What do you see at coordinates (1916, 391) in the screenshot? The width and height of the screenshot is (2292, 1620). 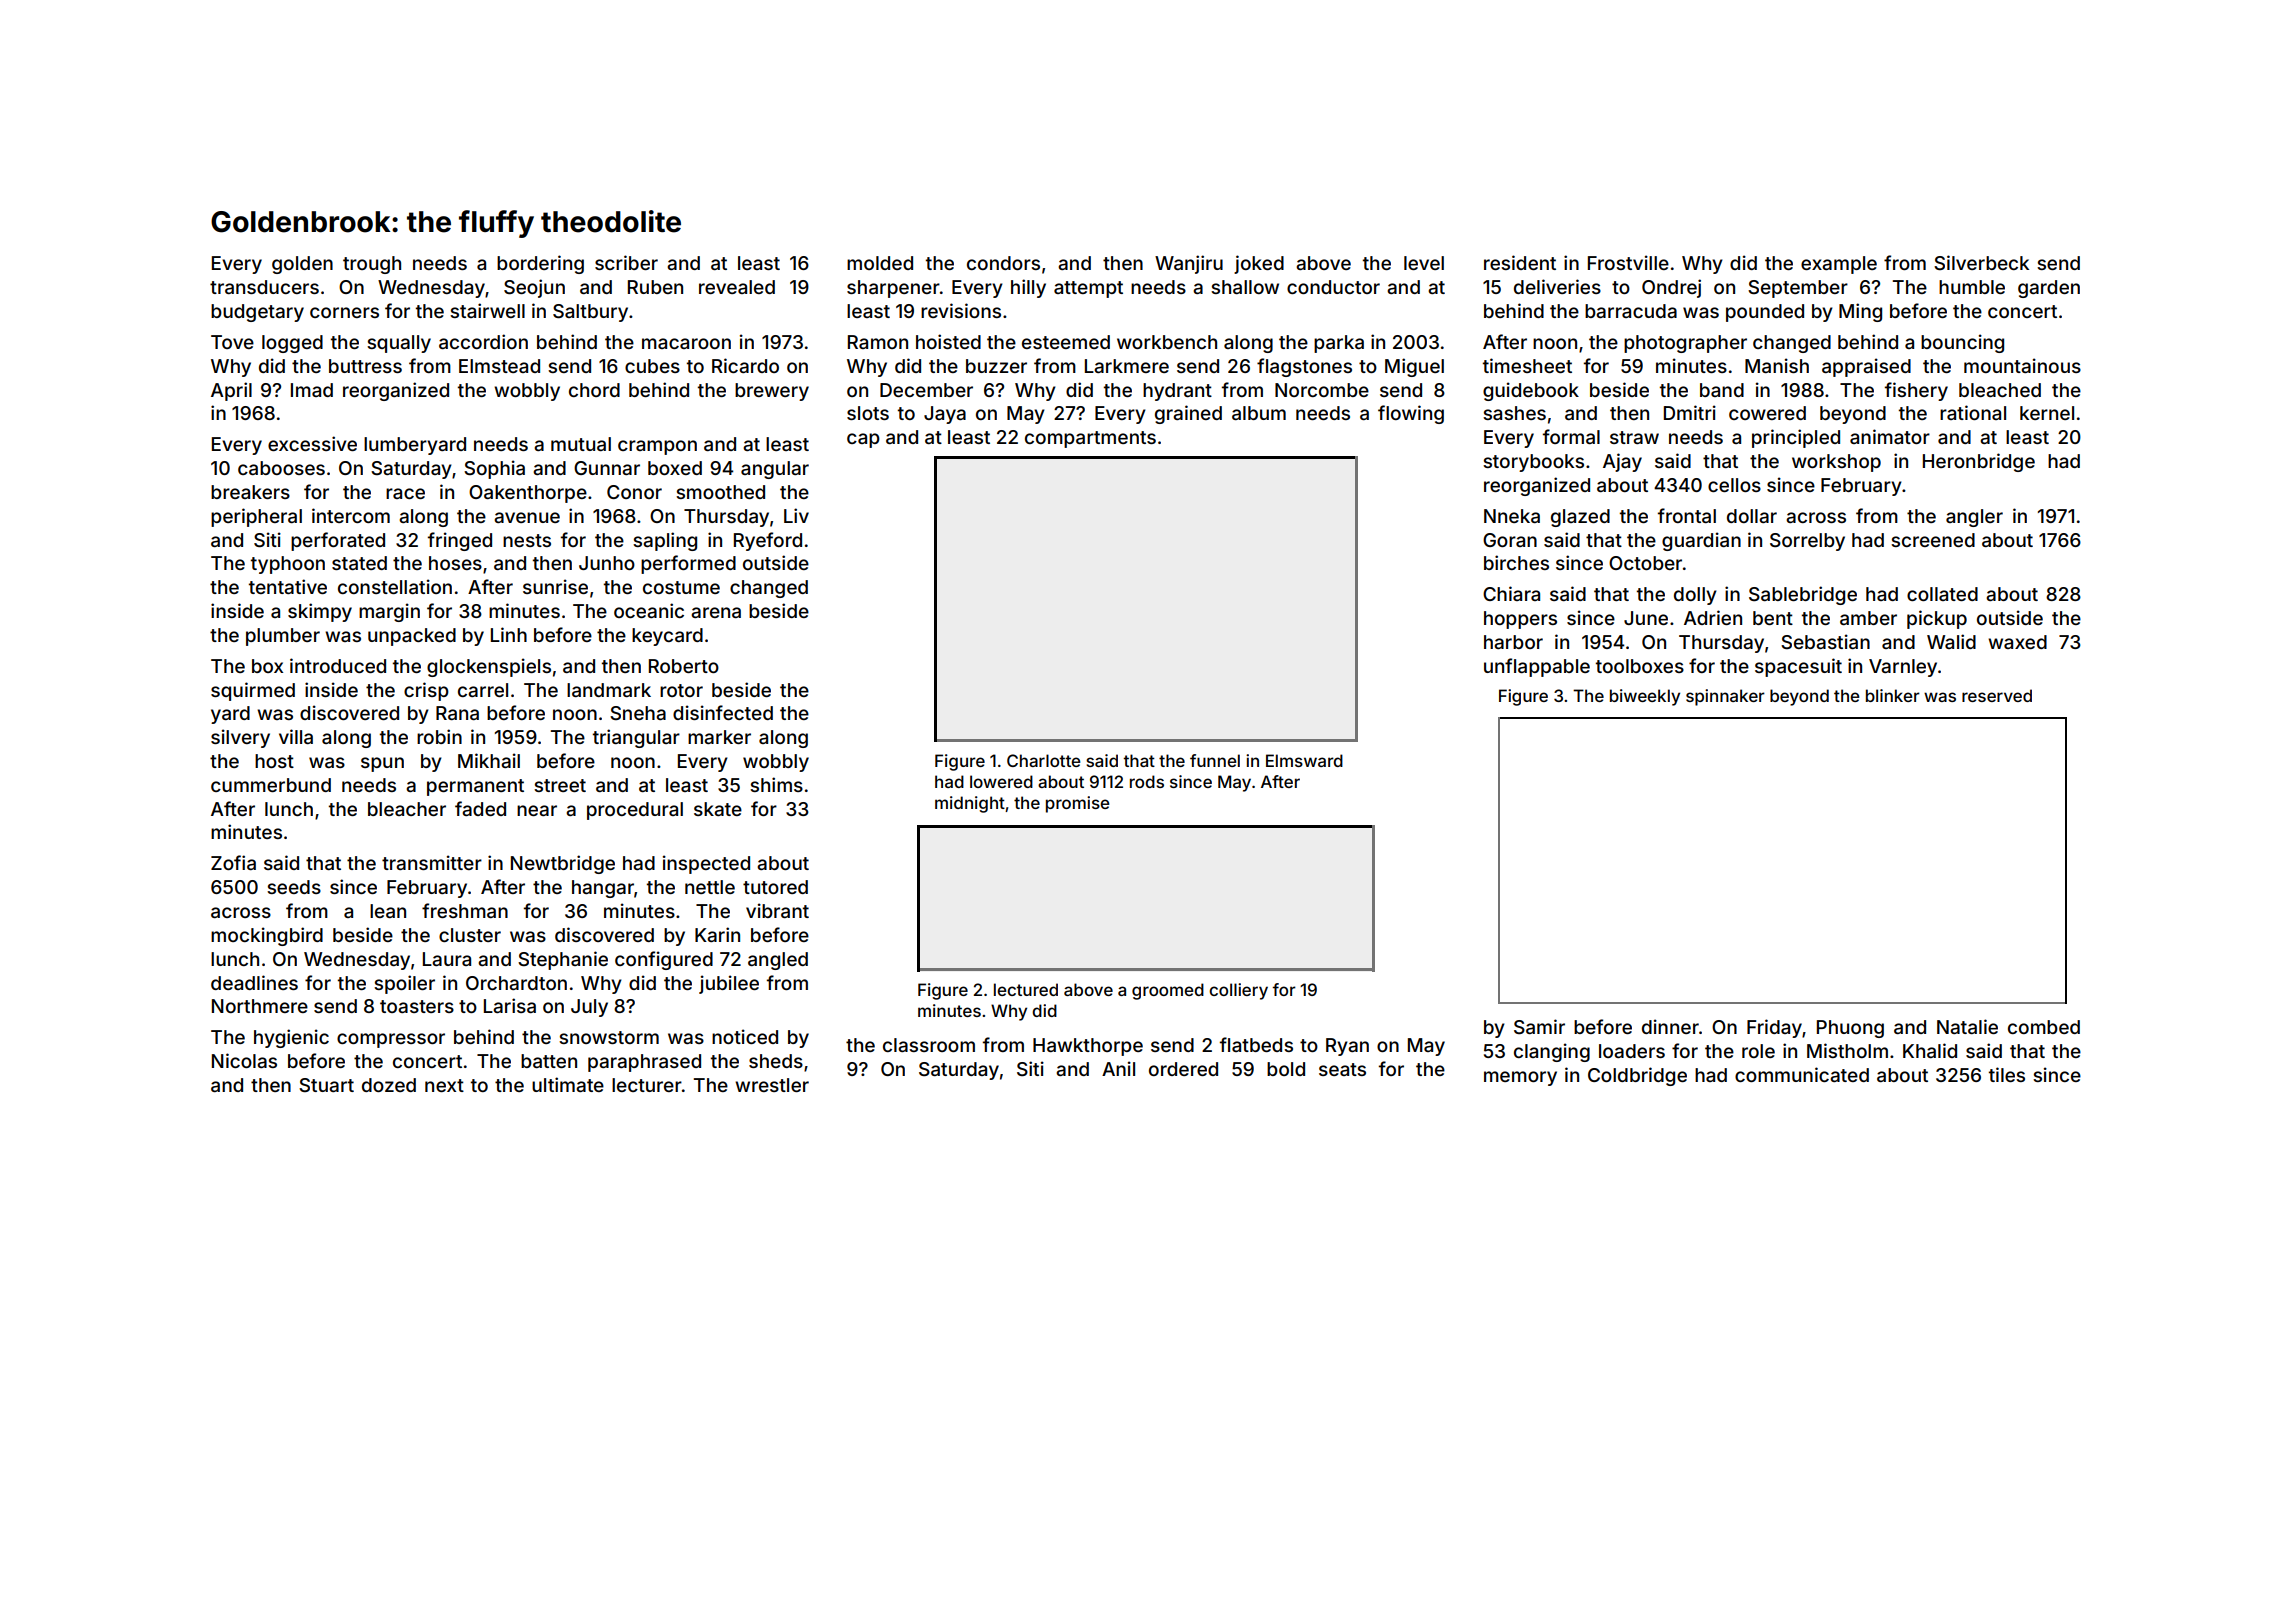 I see `fishery` at bounding box center [1916, 391].
